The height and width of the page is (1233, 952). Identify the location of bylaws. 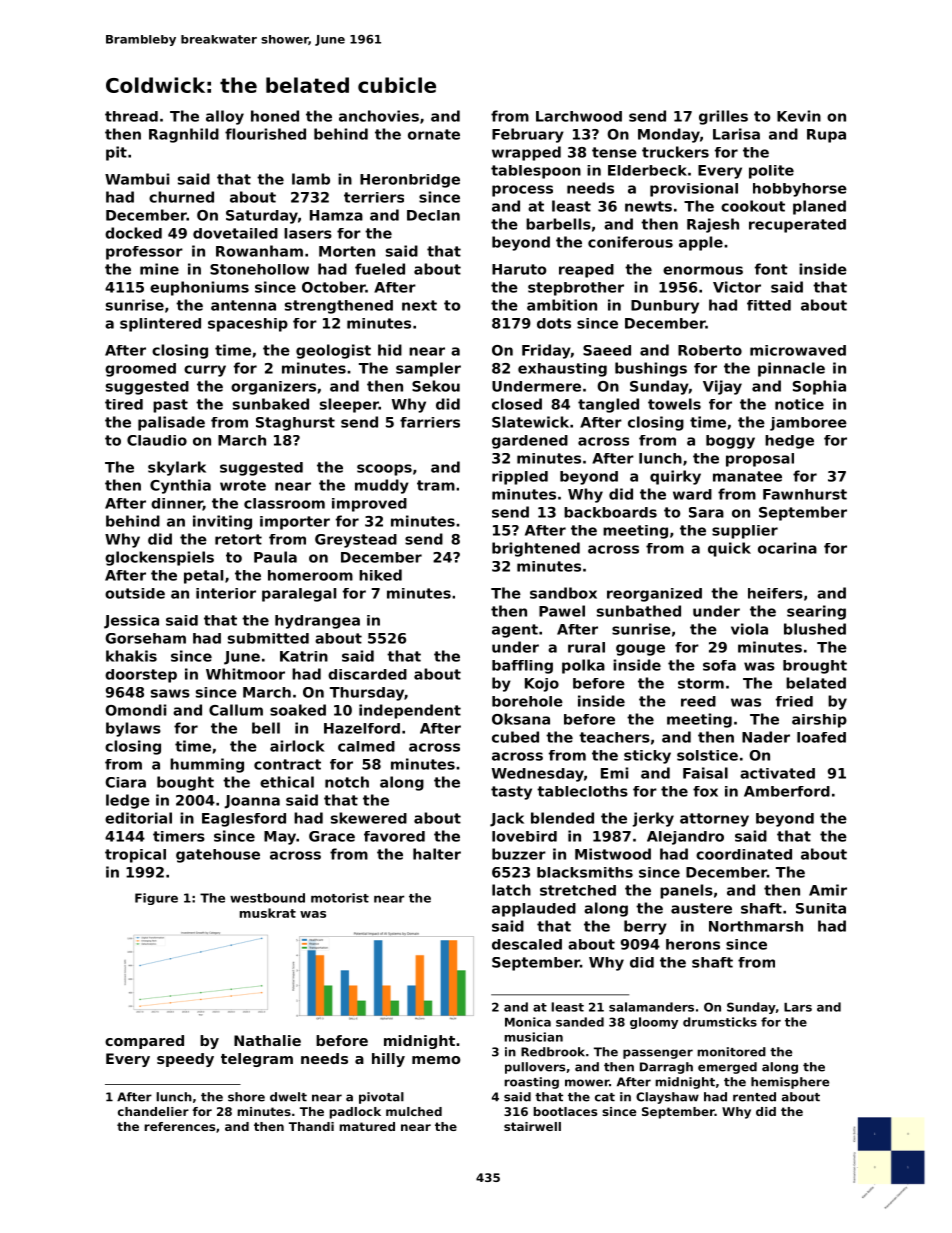
(133, 729).
